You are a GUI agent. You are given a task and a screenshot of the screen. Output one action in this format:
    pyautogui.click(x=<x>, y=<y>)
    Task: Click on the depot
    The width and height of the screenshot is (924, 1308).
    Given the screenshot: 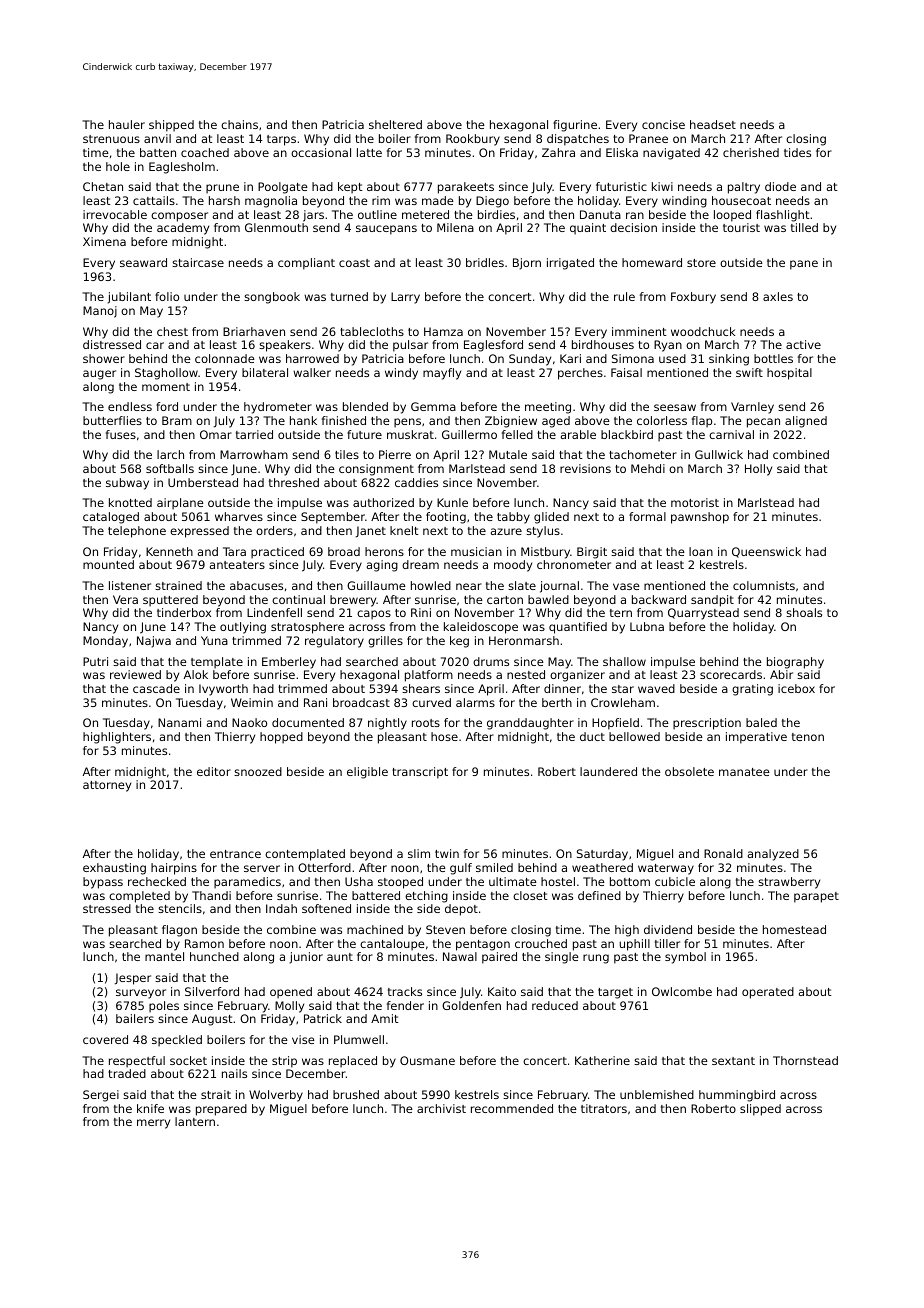 What is the action you would take?
    pyautogui.click(x=461, y=910)
